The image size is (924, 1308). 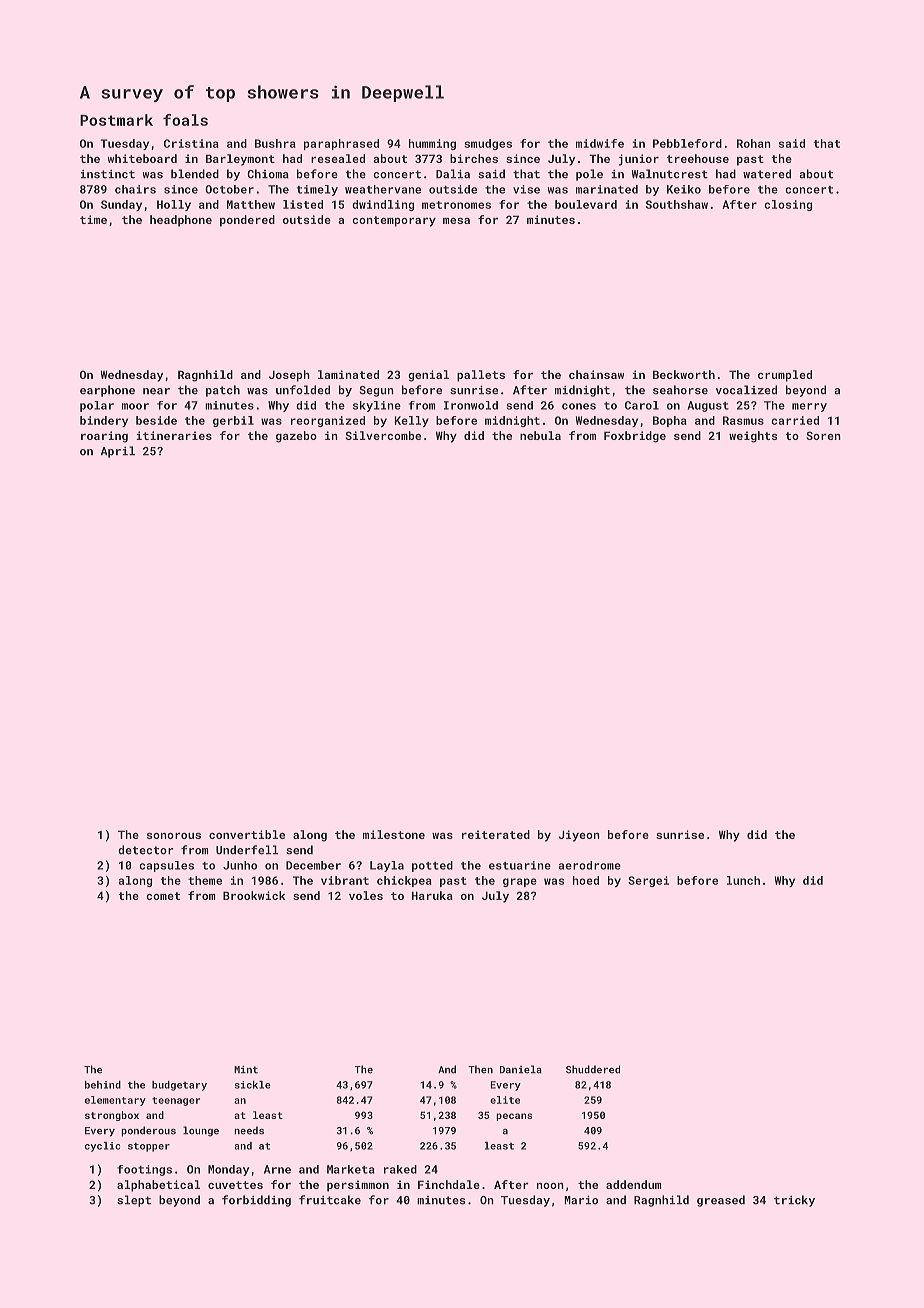 What do you see at coordinates (600, 143) in the screenshot?
I see `midwife` at bounding box center [600, 143].
